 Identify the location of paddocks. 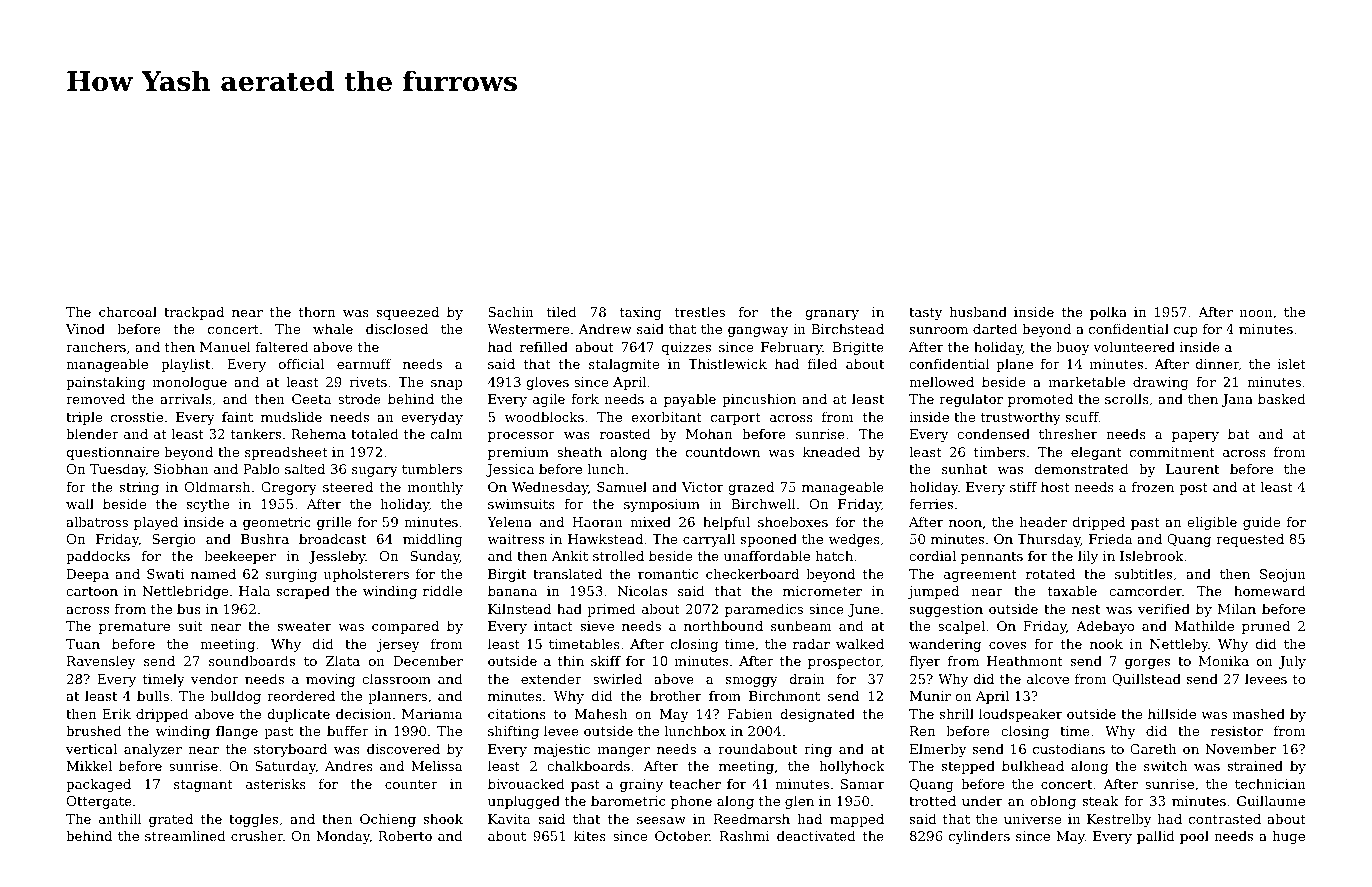
(98, 557).
